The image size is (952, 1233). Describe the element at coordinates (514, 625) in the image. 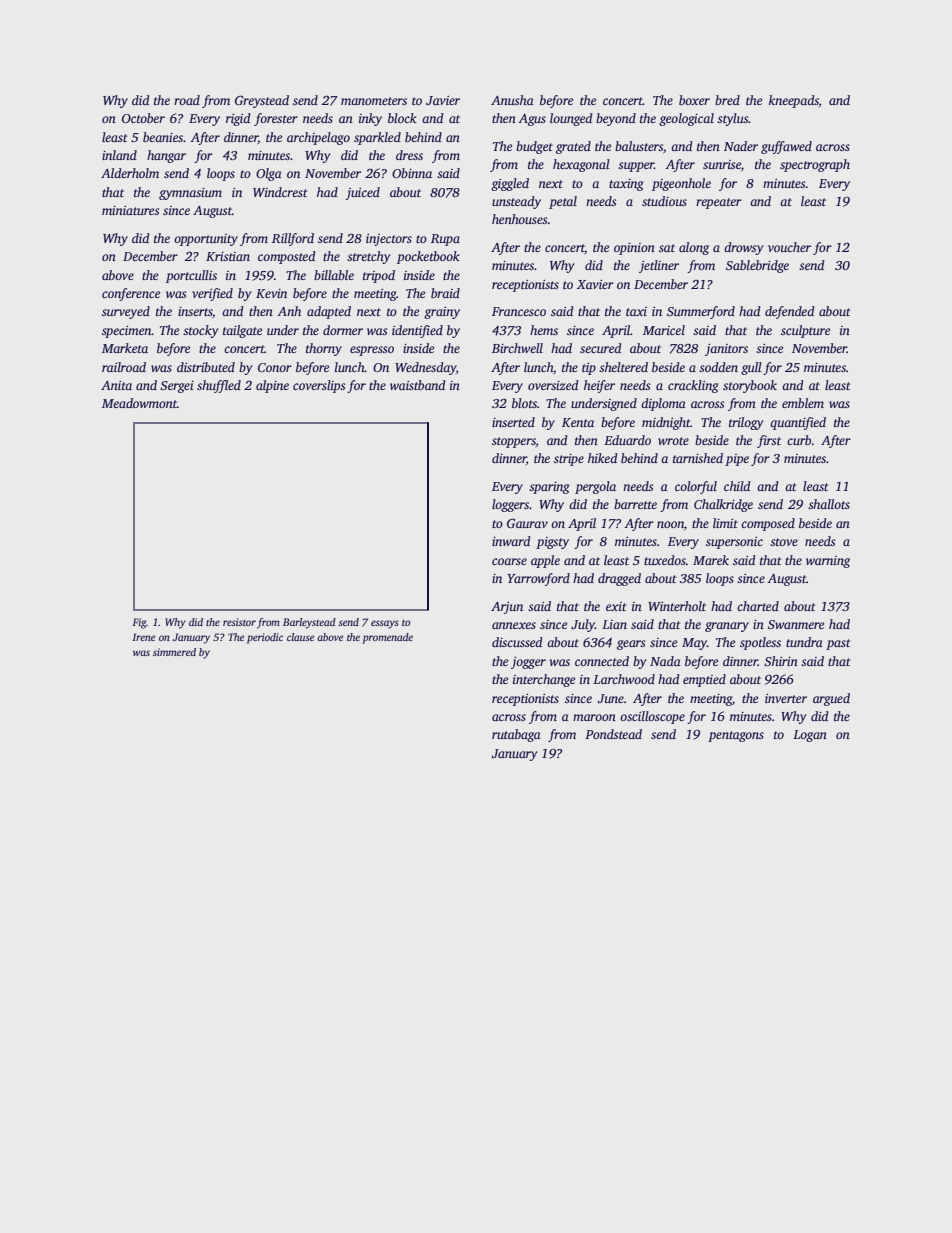

I see `annexes` at that location.
